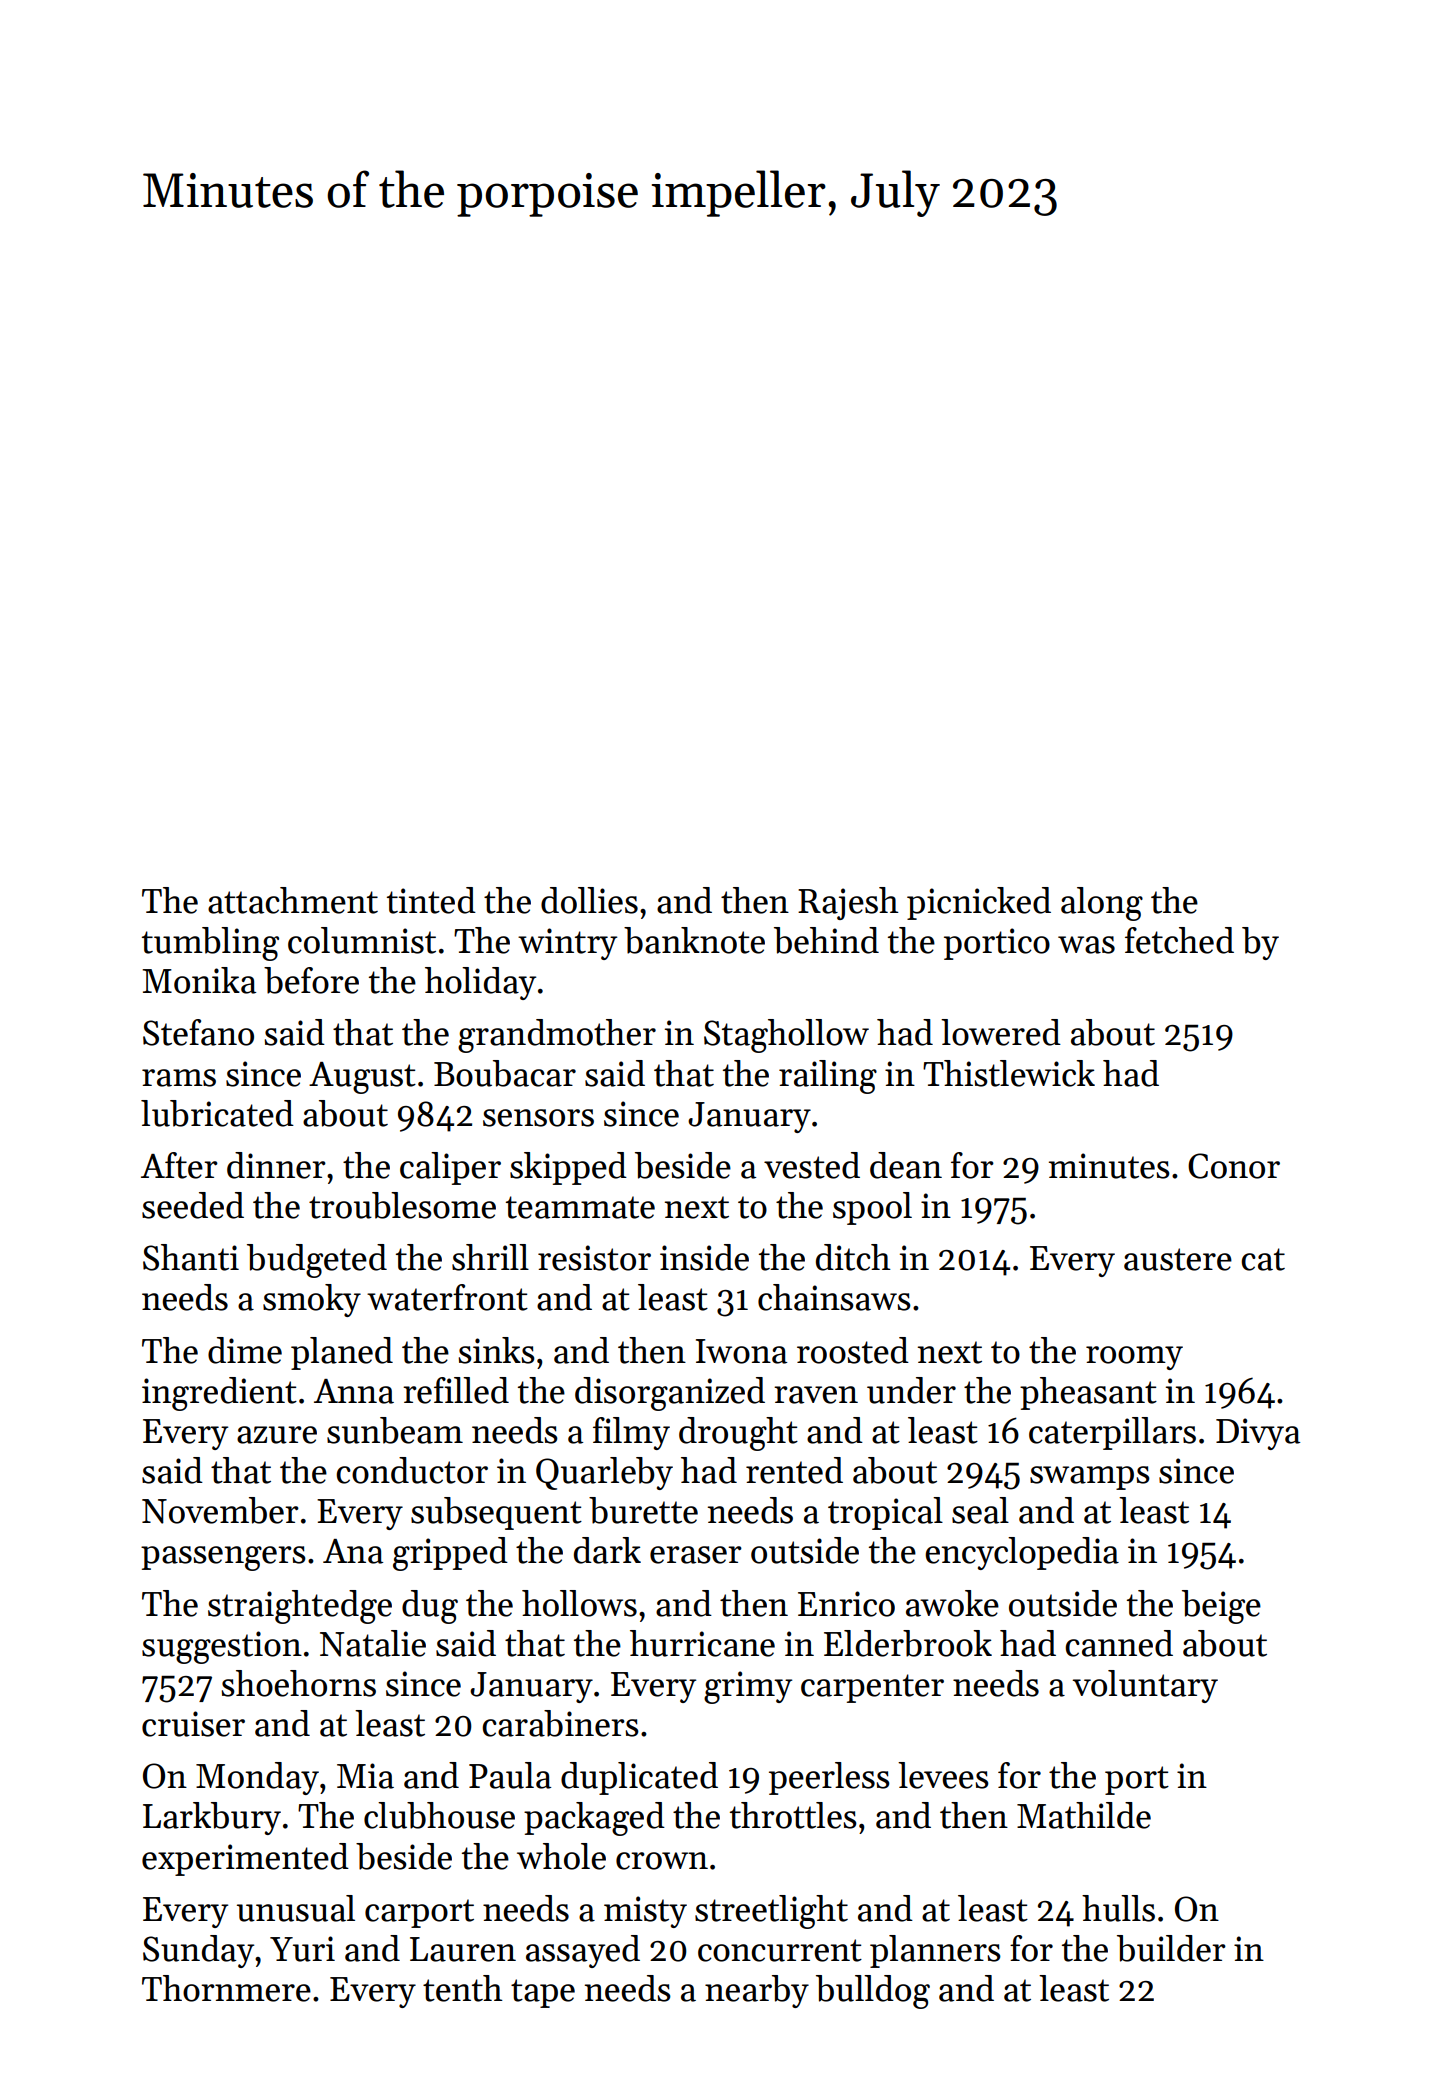 The image size is (1450, 2100). Describe the element at coordinates (1119, 1643) in the screenshot. I see `canned` at that location.
